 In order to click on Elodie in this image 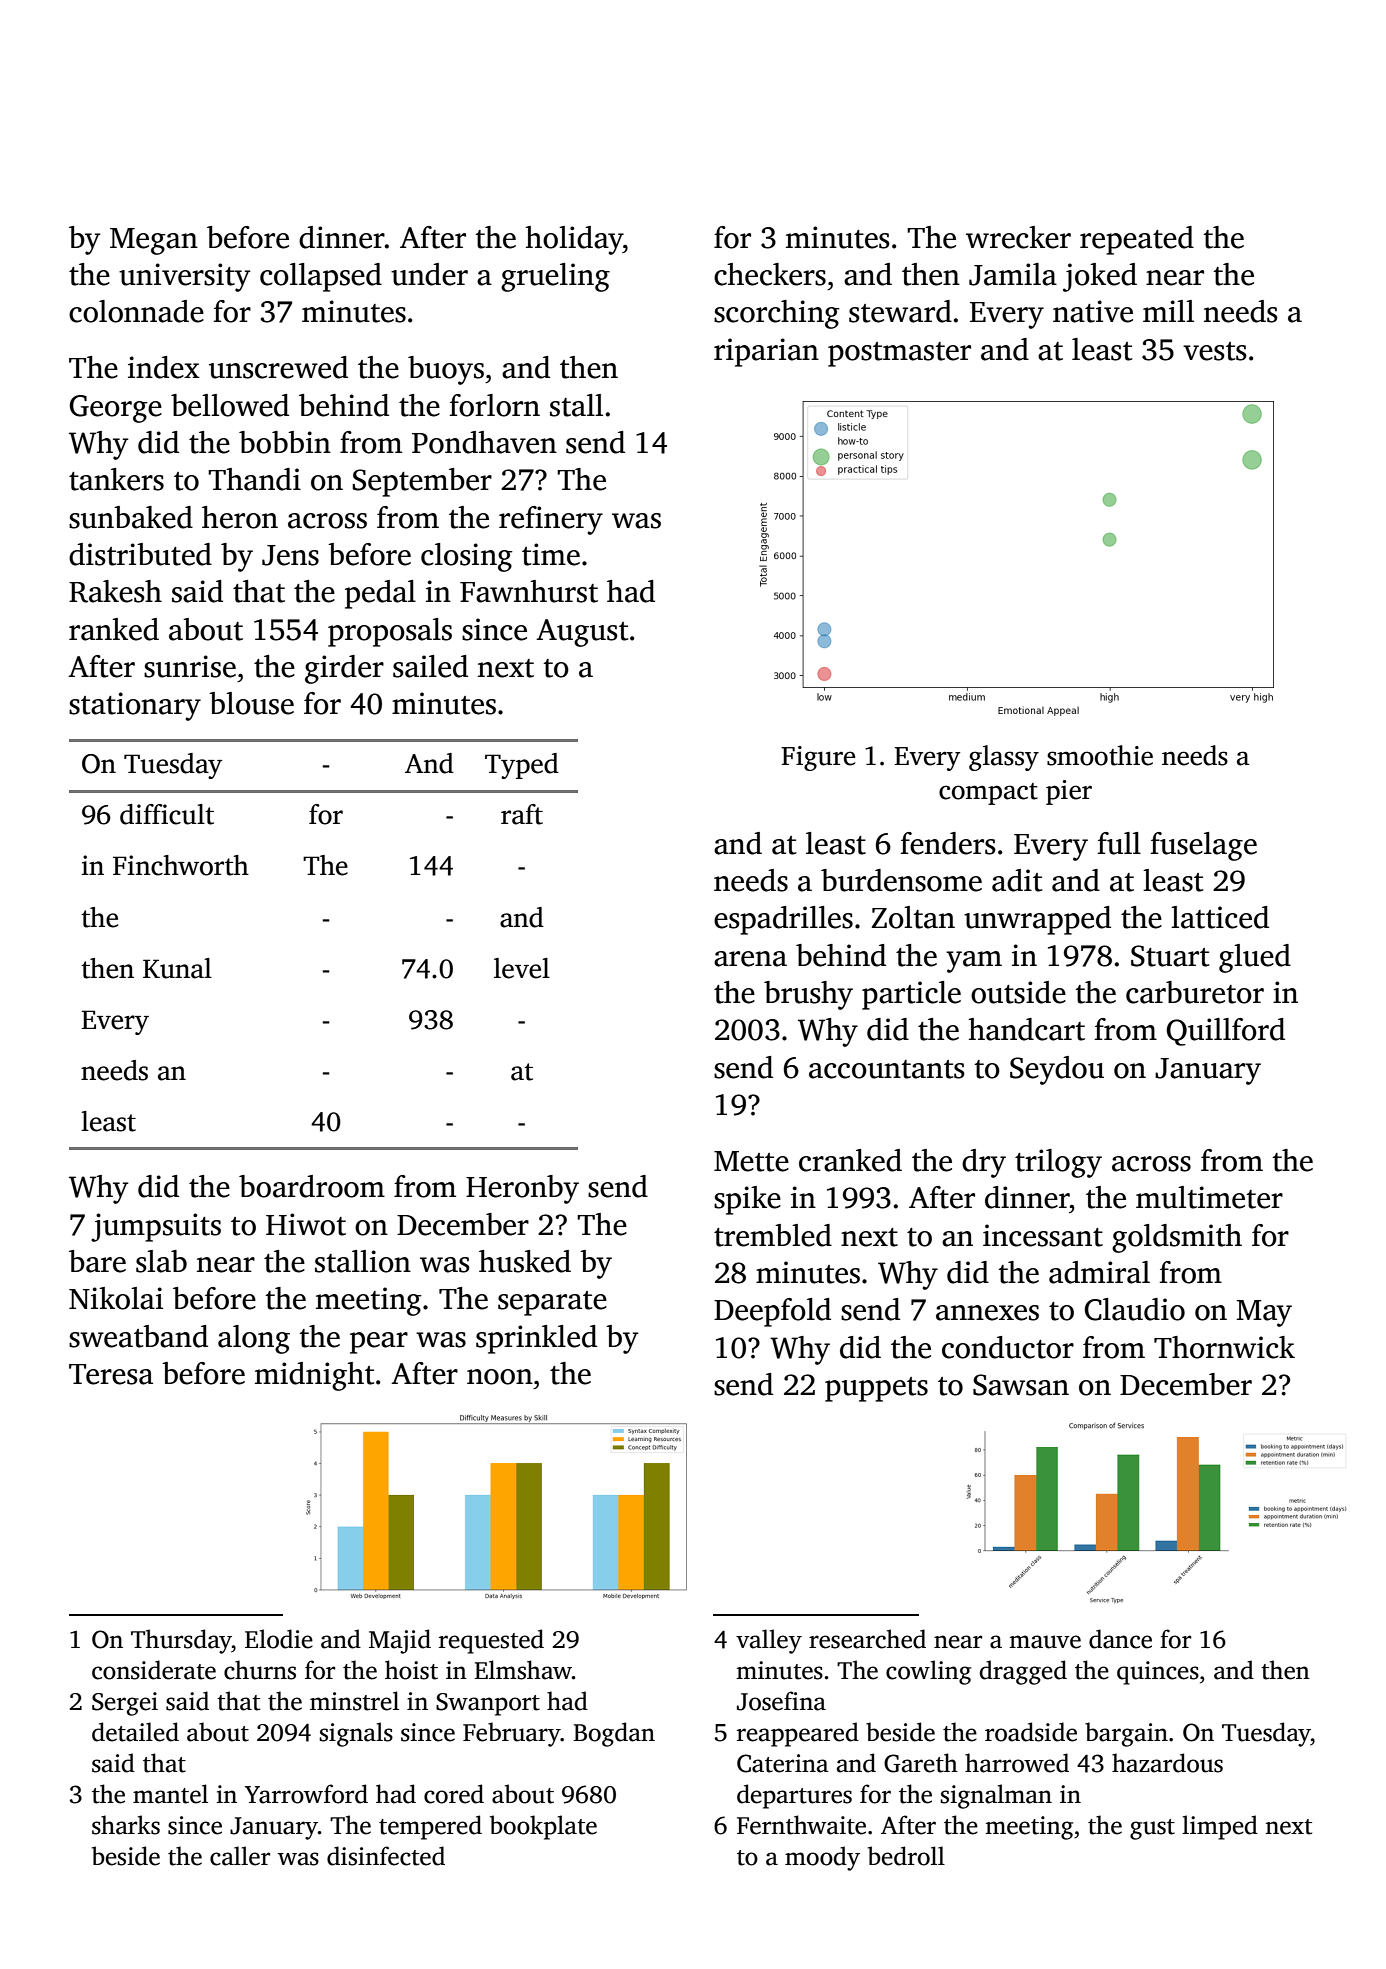, I will do `click(279, 1639)`.
